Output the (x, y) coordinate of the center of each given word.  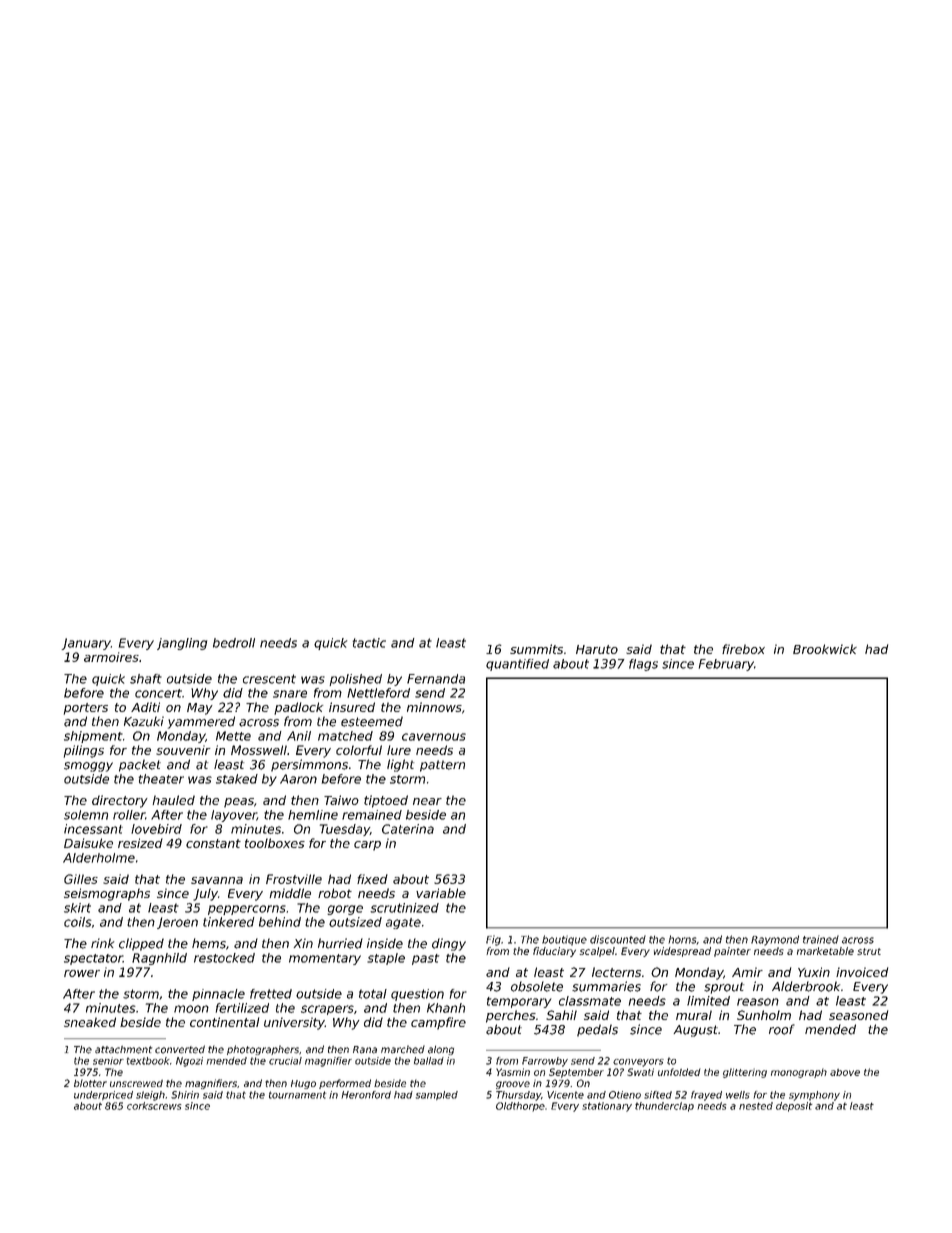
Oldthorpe (520, 1107)
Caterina (408, 829)
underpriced (103, 1095)
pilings (84, 751)
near (427, 801)
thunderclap (664, 1107)
